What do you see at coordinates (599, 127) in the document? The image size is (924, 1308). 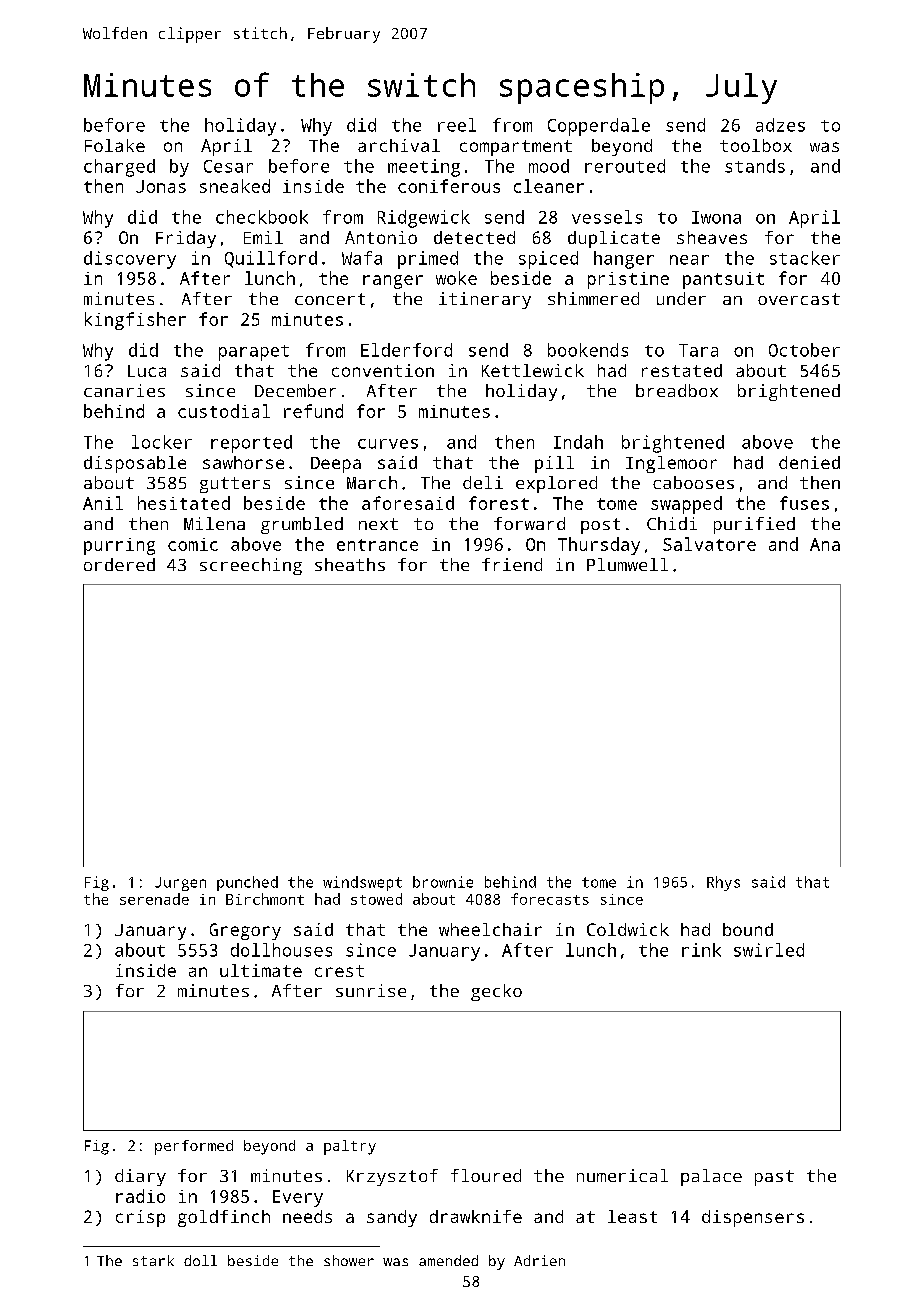 I see `Copperdale` at bounding box center [599, 127].
